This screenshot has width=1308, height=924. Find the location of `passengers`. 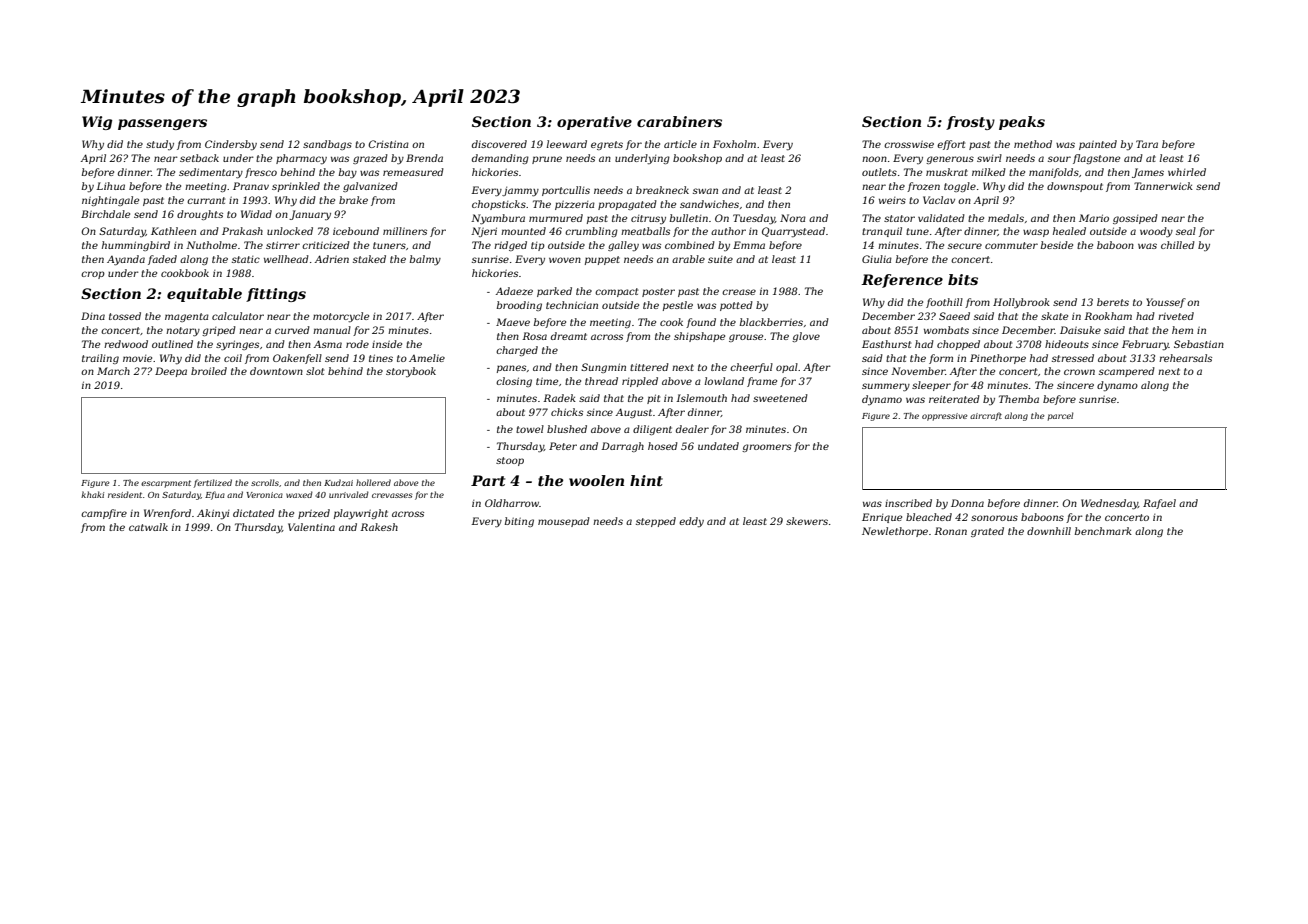

passengers is located at coordinates (162, 124).
